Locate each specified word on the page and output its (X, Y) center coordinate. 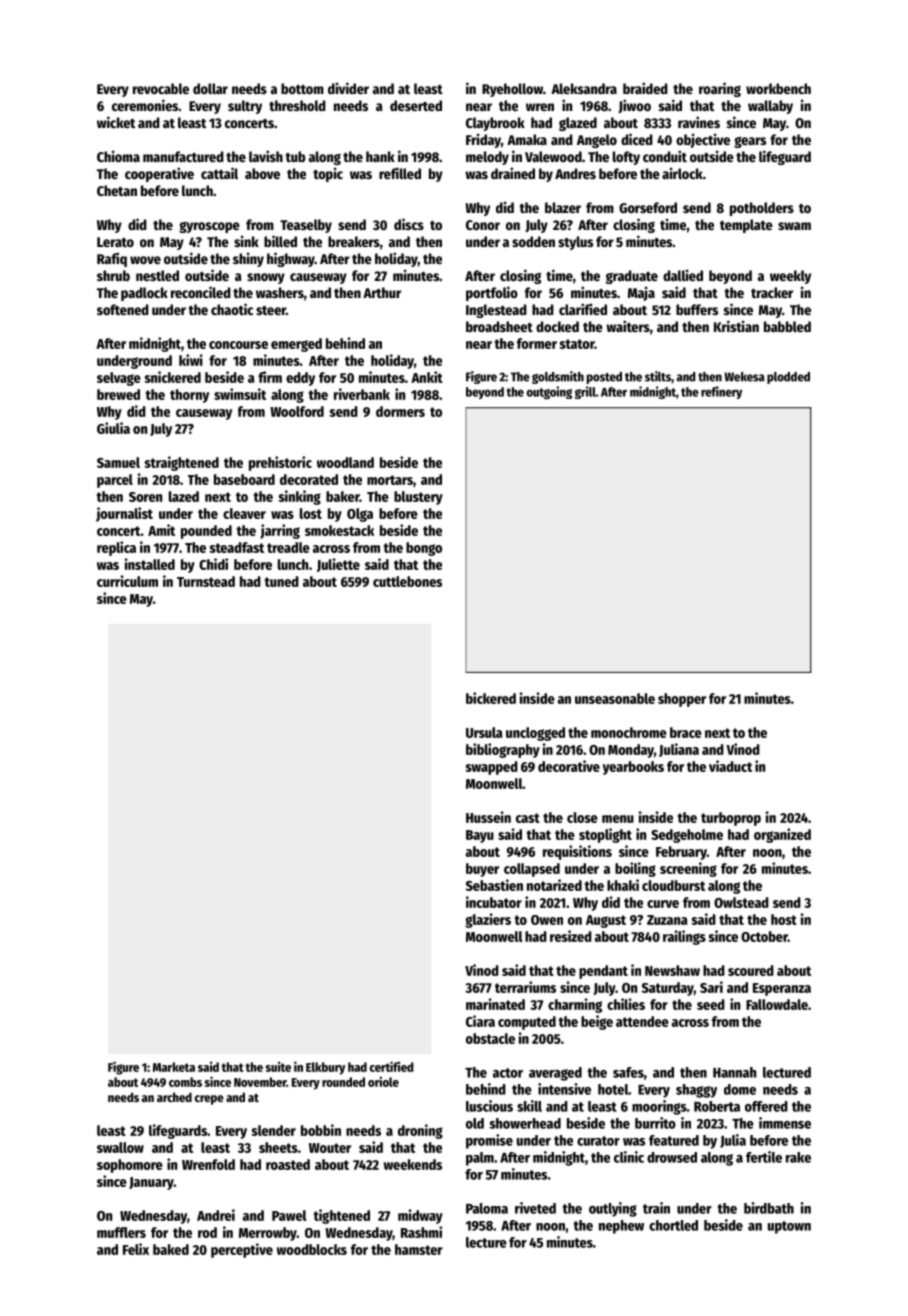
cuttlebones (407, 581)
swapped (492, 768)
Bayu (480, 836)
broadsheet (499, 326)
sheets (278, 1147)
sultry (245, 107)
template (746, 226)
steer (271, 310)
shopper (682, 700)
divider (348, 88)
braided (645, 88)
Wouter (330, 1148)
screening (688, 869)
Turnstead (206, 581)
